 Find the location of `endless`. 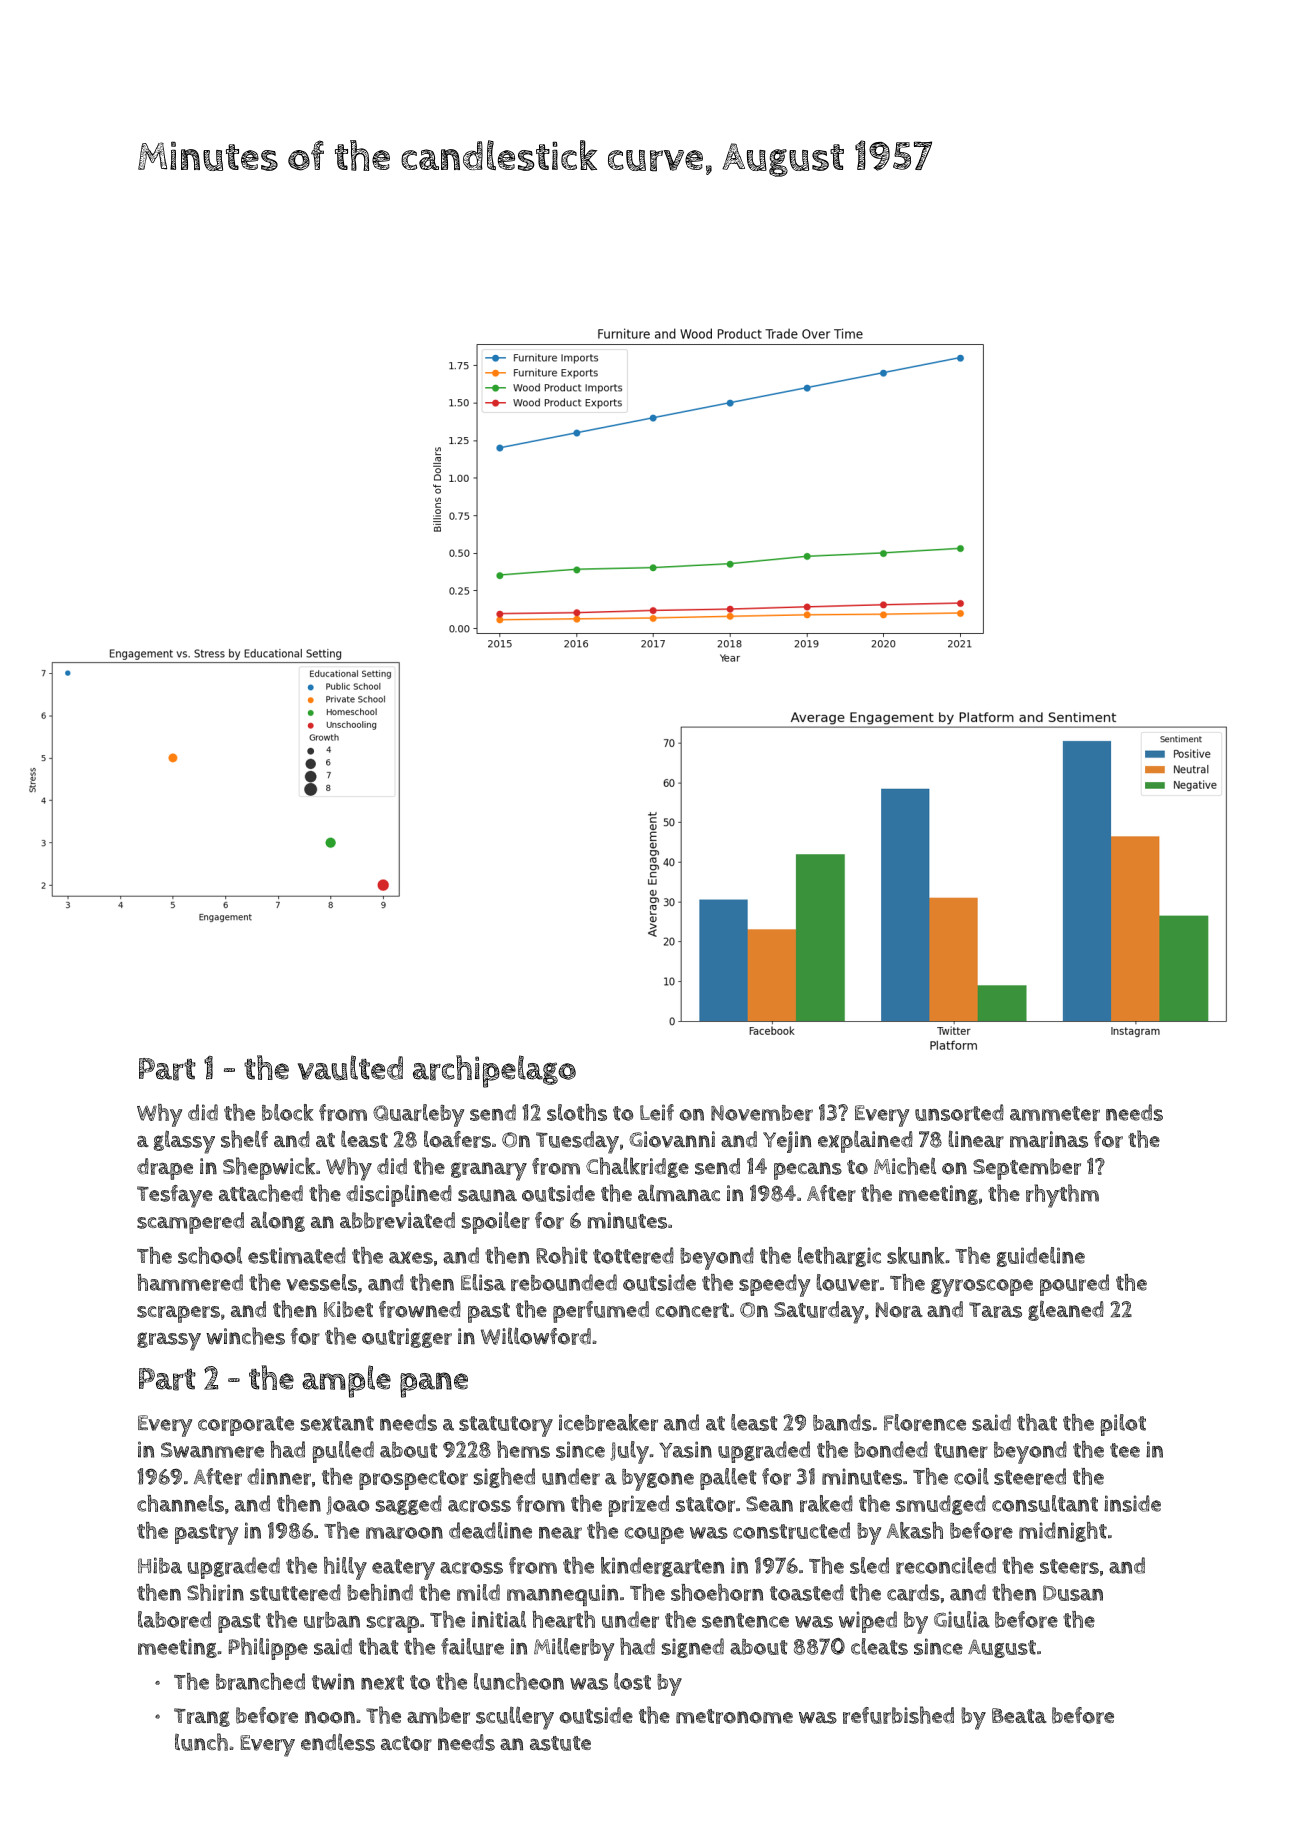

endless is located at coordinates (338, 1742).
